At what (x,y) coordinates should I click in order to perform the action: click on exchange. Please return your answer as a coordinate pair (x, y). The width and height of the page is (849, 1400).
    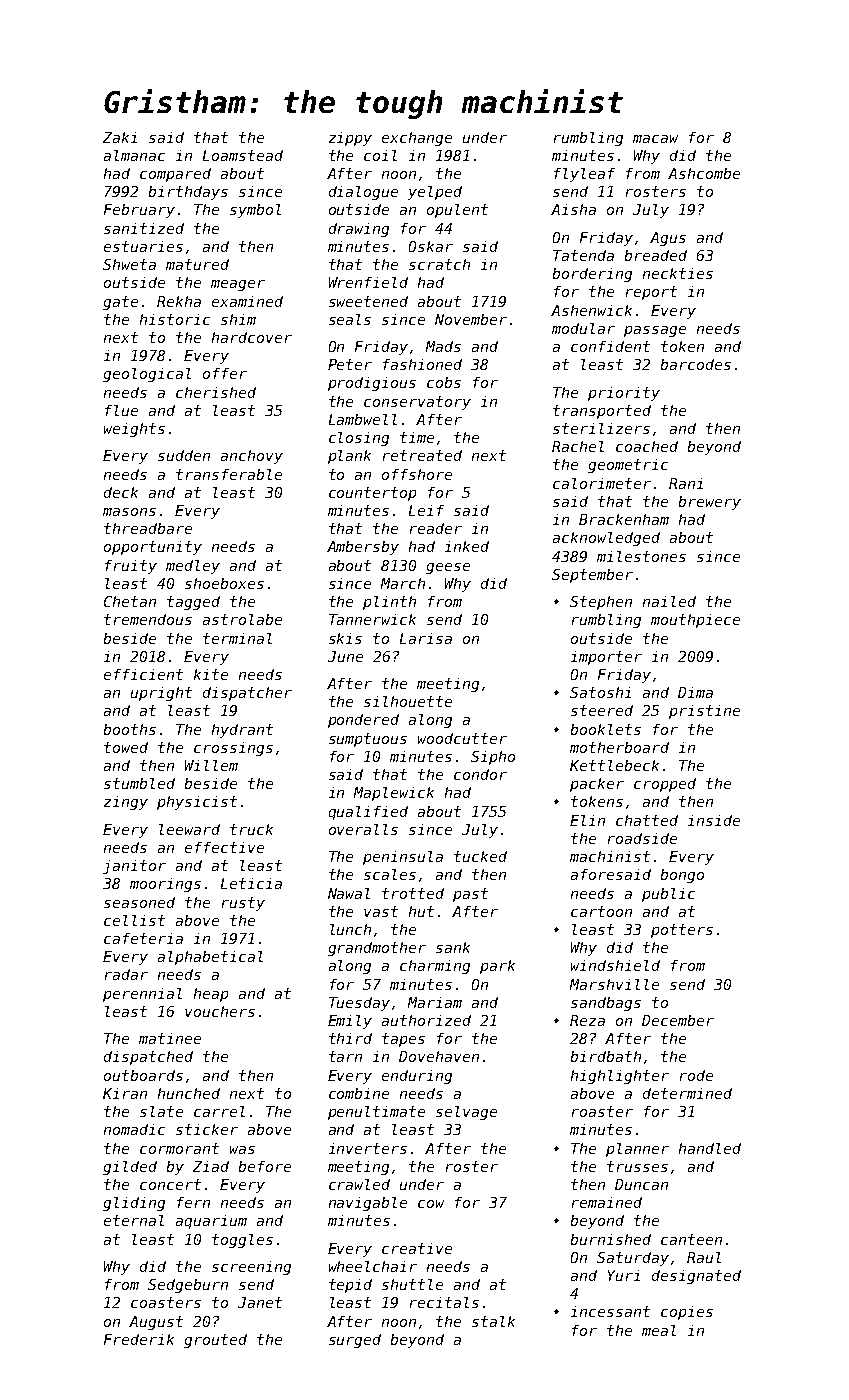
    Looking at the image, I should click on (417, 139).
